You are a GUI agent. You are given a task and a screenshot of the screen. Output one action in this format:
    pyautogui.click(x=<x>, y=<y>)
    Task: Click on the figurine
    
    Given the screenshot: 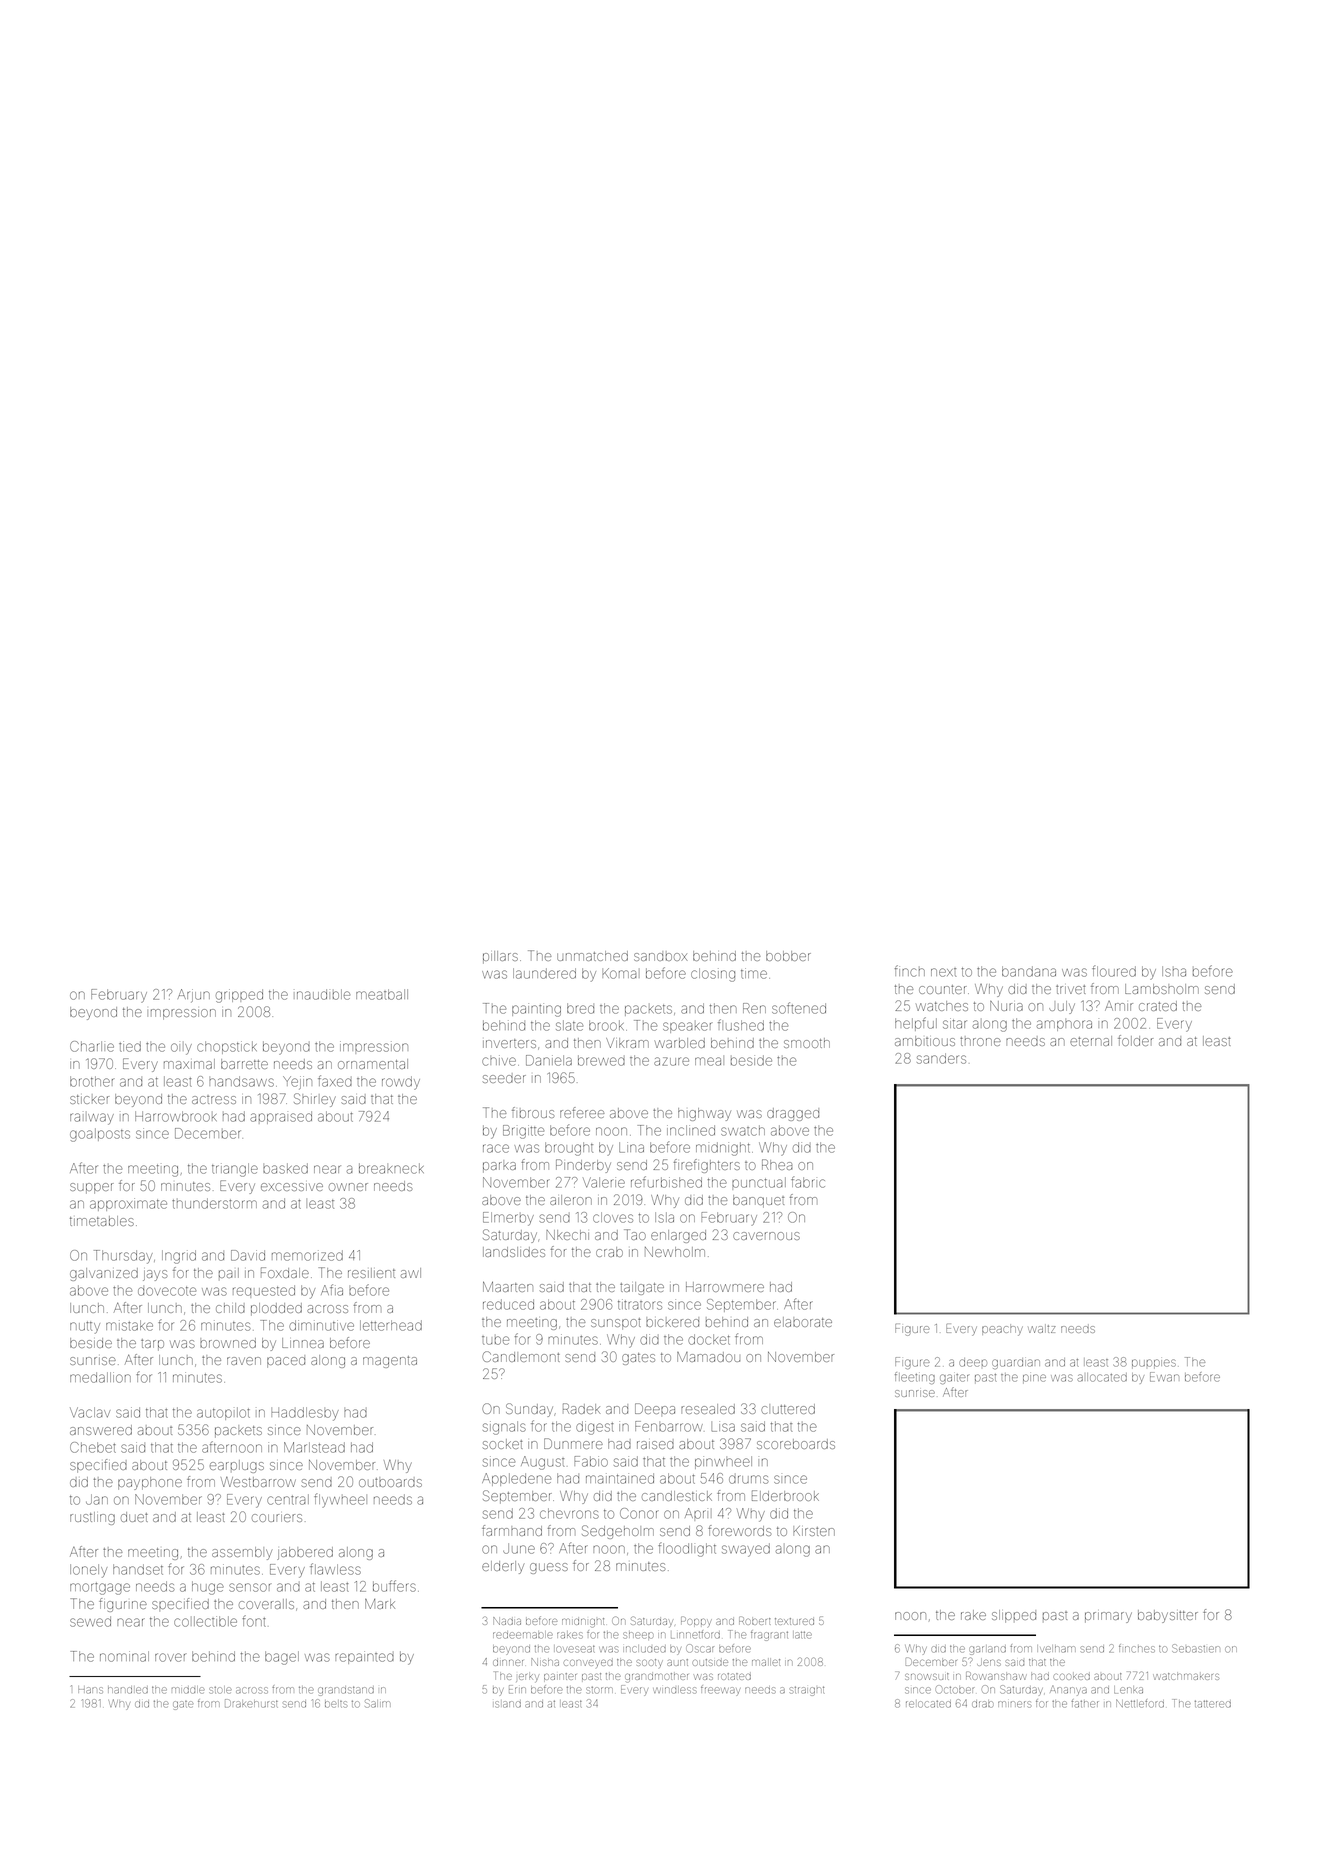 What is the action you would take?
    pyautogui.click(x=123, y=1605)
